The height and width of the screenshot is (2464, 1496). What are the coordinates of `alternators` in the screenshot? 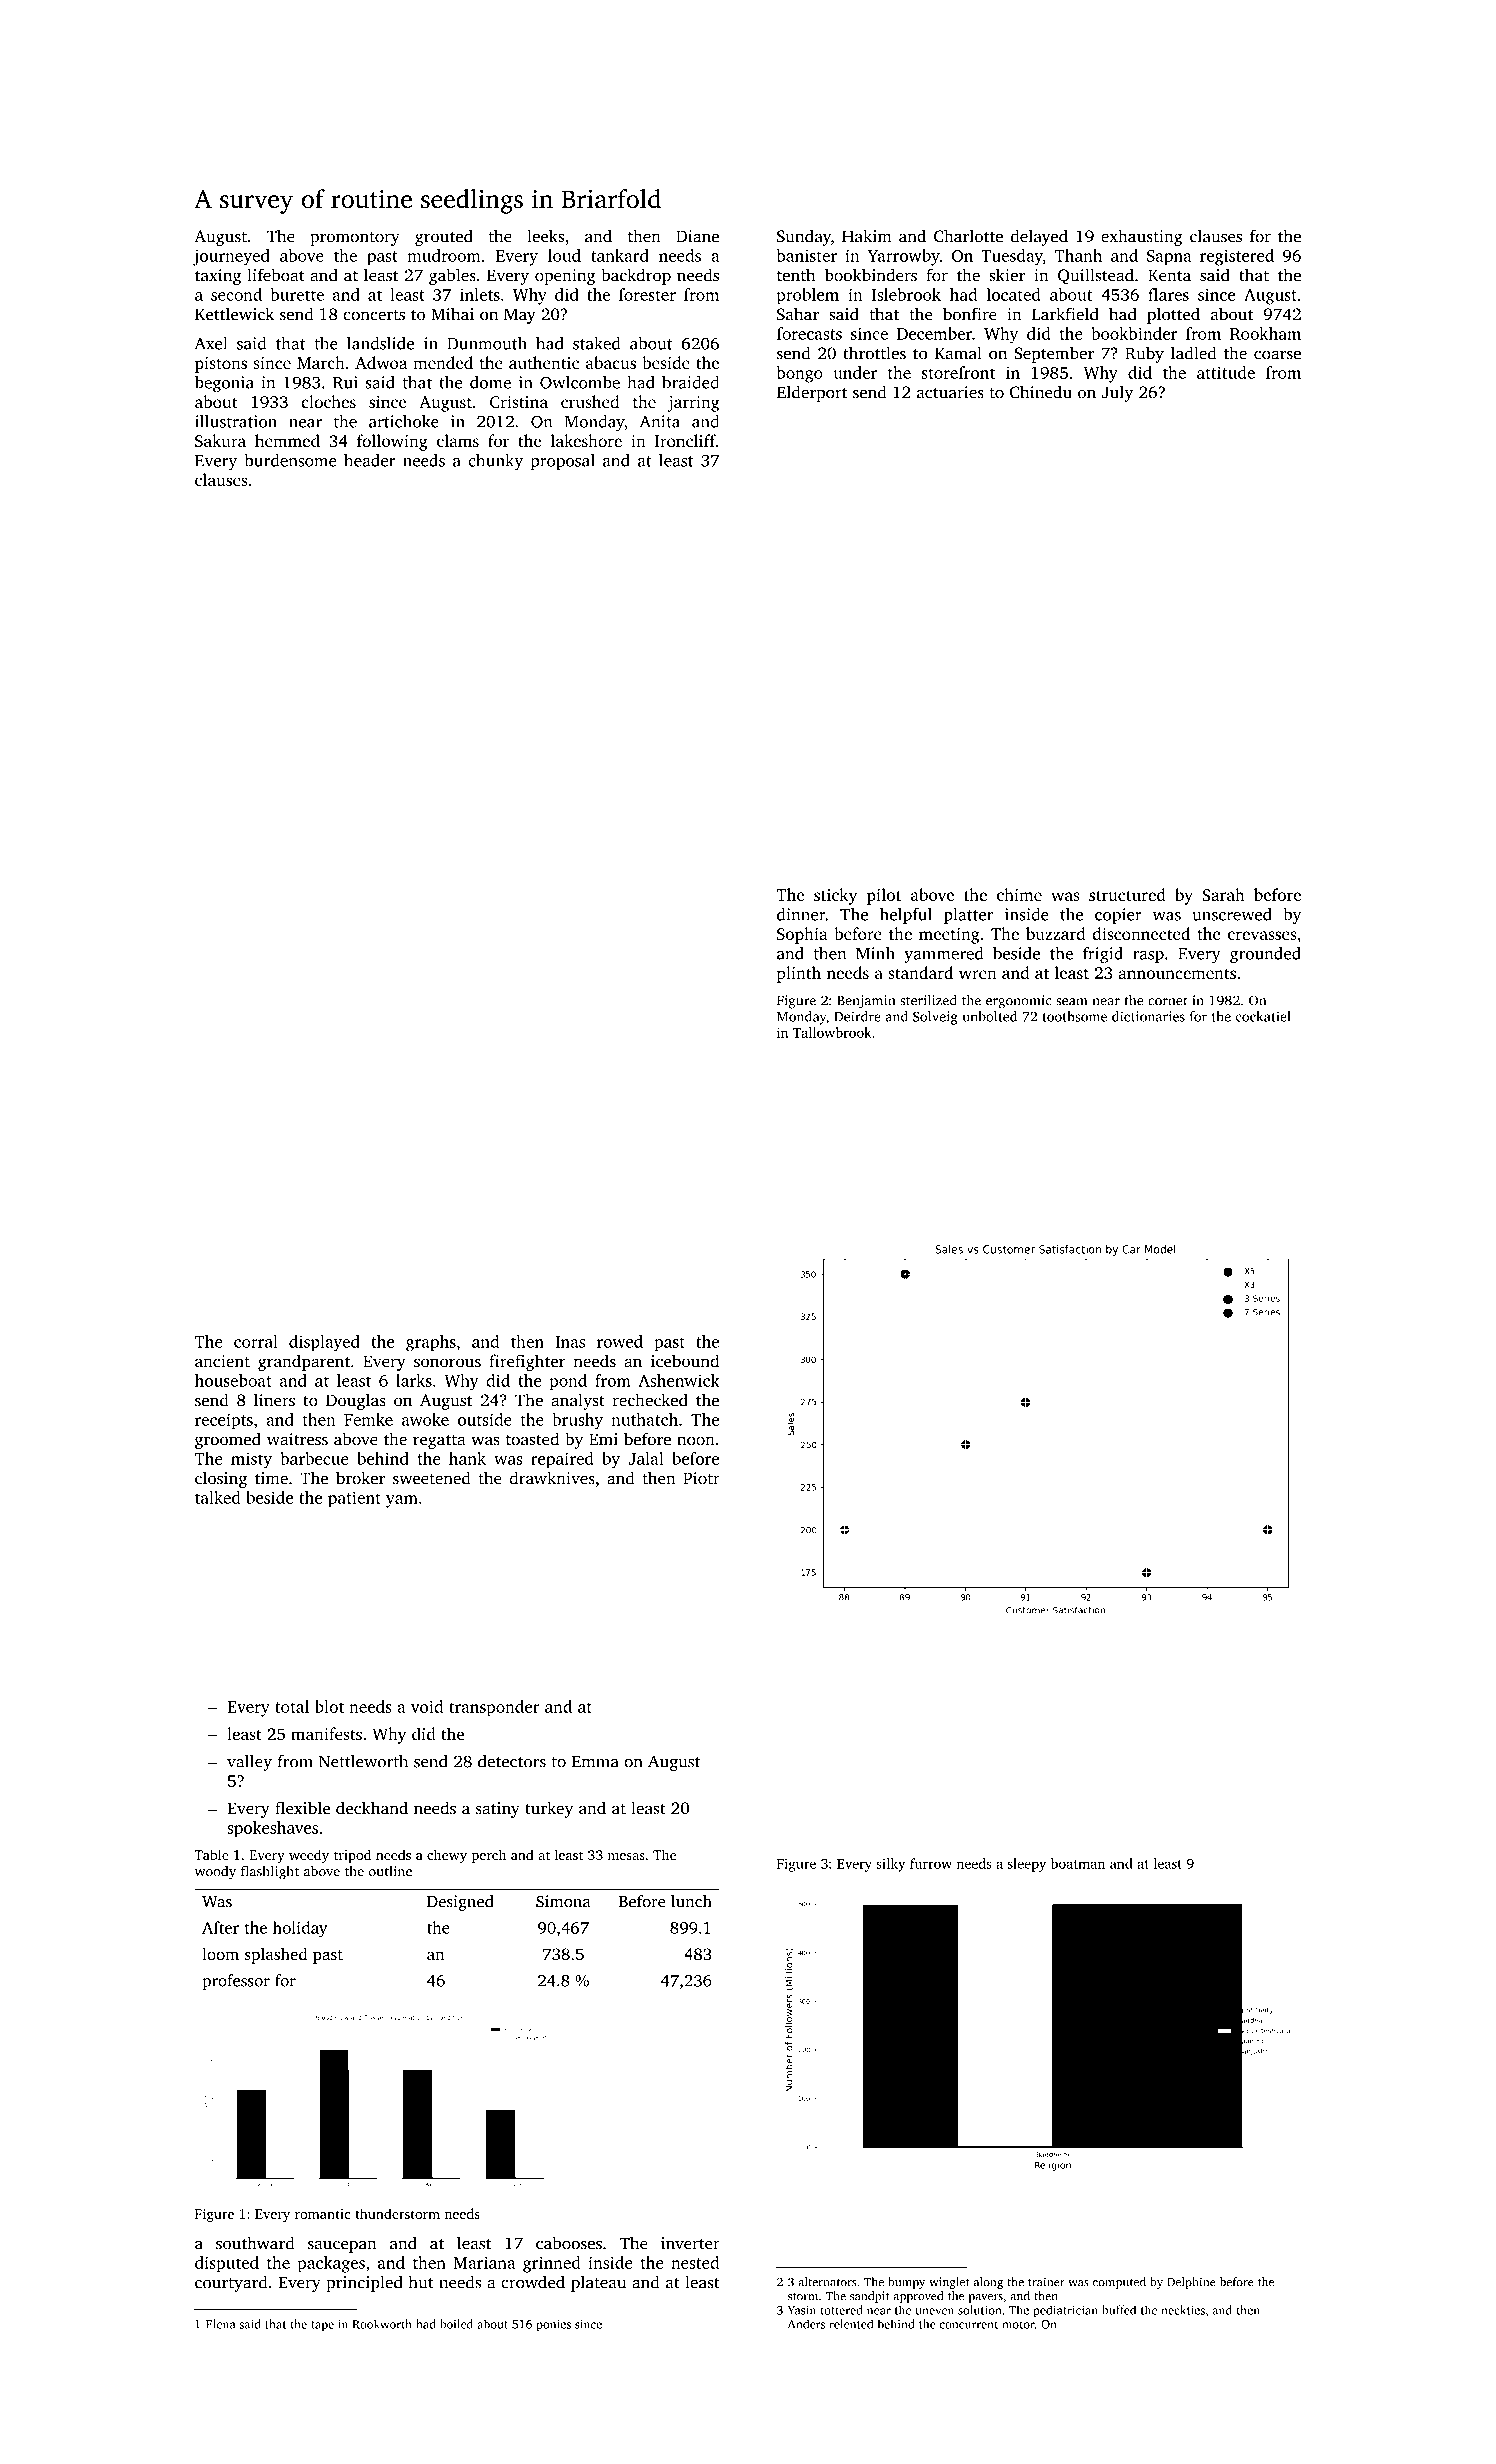 It's located at (827, 2282).
